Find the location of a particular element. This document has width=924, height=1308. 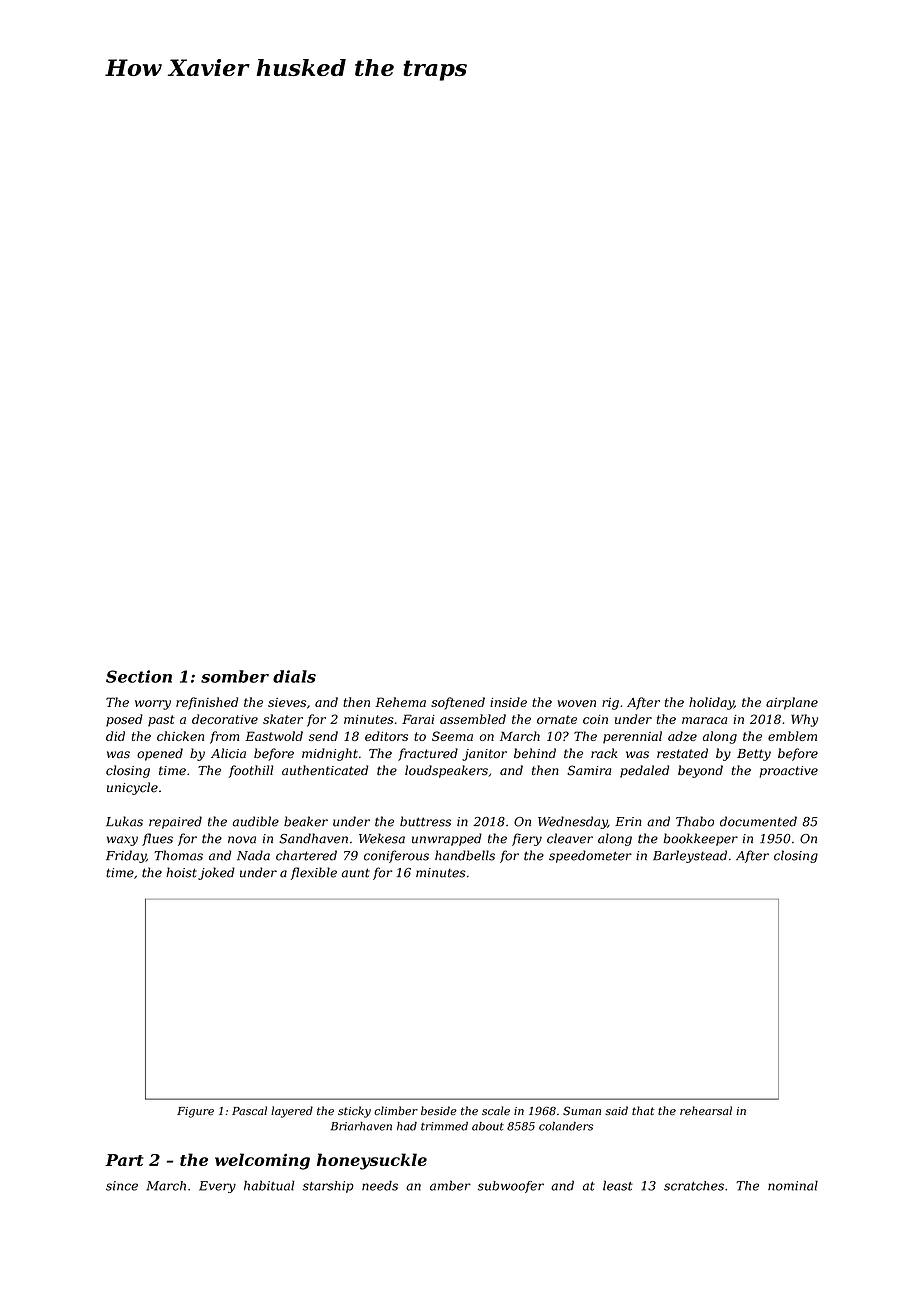

Figure is located at coordinates (195, 1112).
